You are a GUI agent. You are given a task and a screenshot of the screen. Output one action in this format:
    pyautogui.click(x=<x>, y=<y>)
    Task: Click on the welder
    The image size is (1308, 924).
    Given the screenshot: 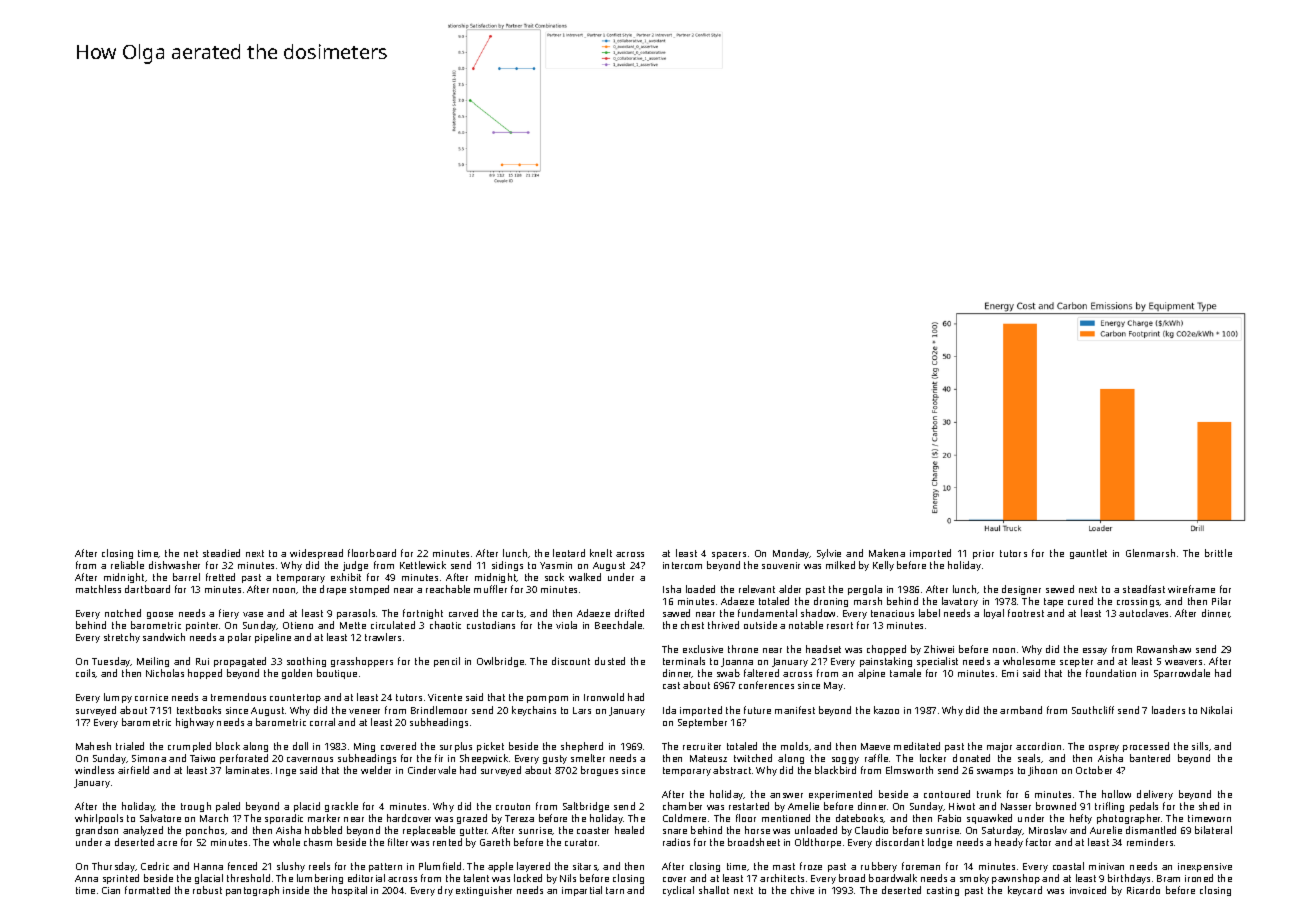 What is the action you would take?
    pyautogui.click(x=376, y=770)
